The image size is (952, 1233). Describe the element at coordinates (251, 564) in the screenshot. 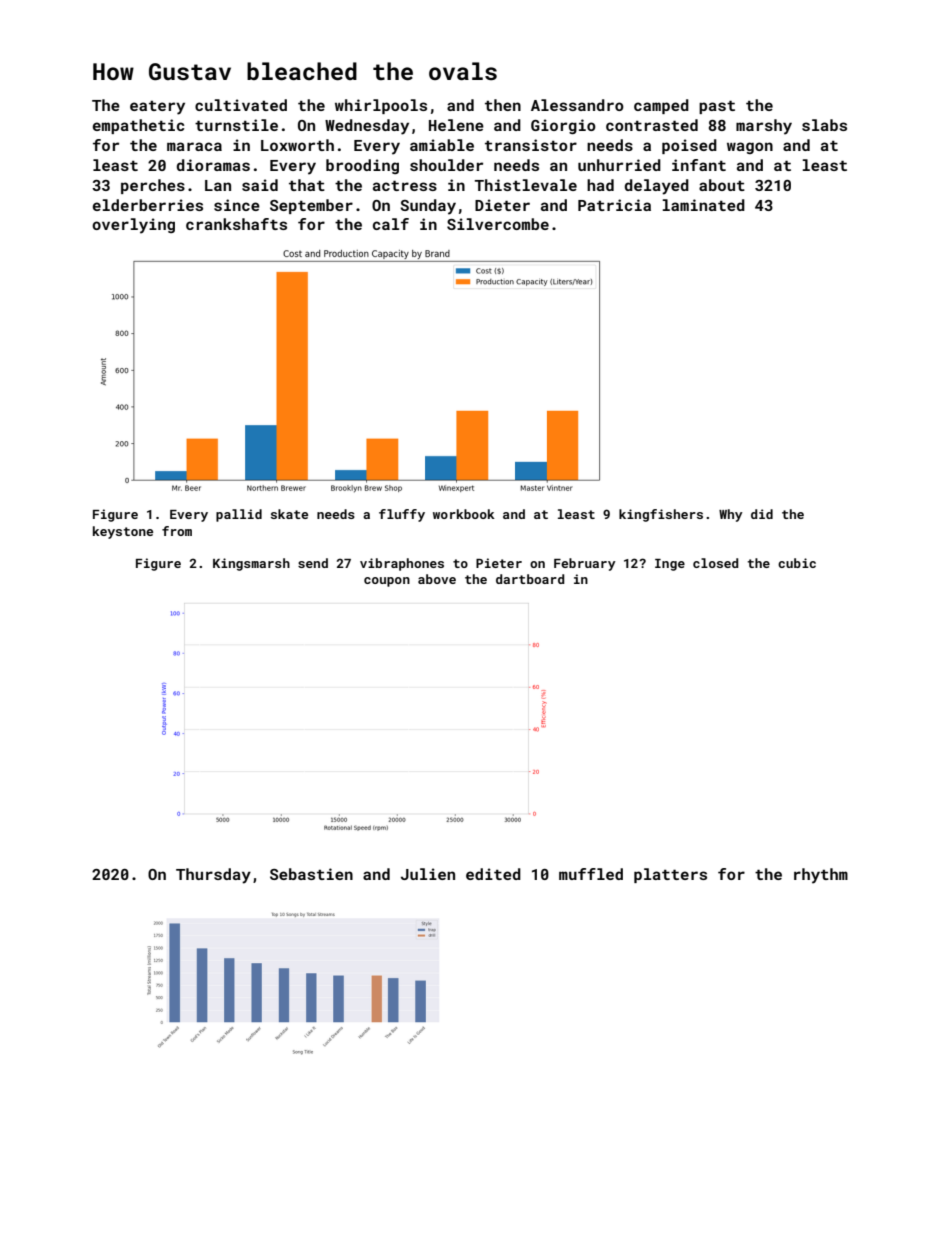

I see `Kingsmarsh` at that location.
